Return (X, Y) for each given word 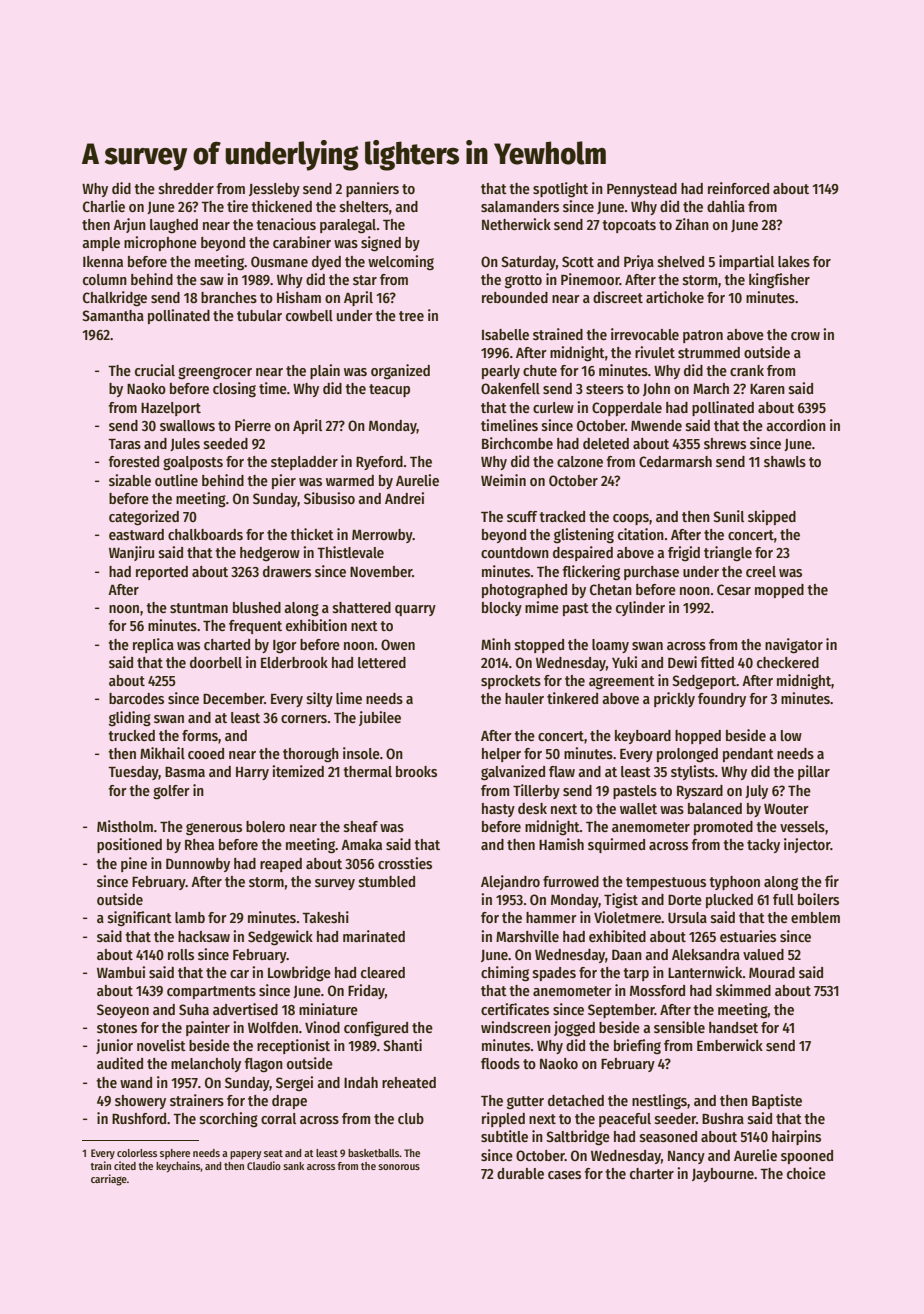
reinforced (738, 188)
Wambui (121, 972)
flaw (562, 771)
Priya (639, 262)
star (365, 280)
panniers (372, 189)
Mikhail (162, 753)
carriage (109, 1180)
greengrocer (215, 373)
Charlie (104, 206)
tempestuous (666, 883)
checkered (788, 662)
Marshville (527, 936)
